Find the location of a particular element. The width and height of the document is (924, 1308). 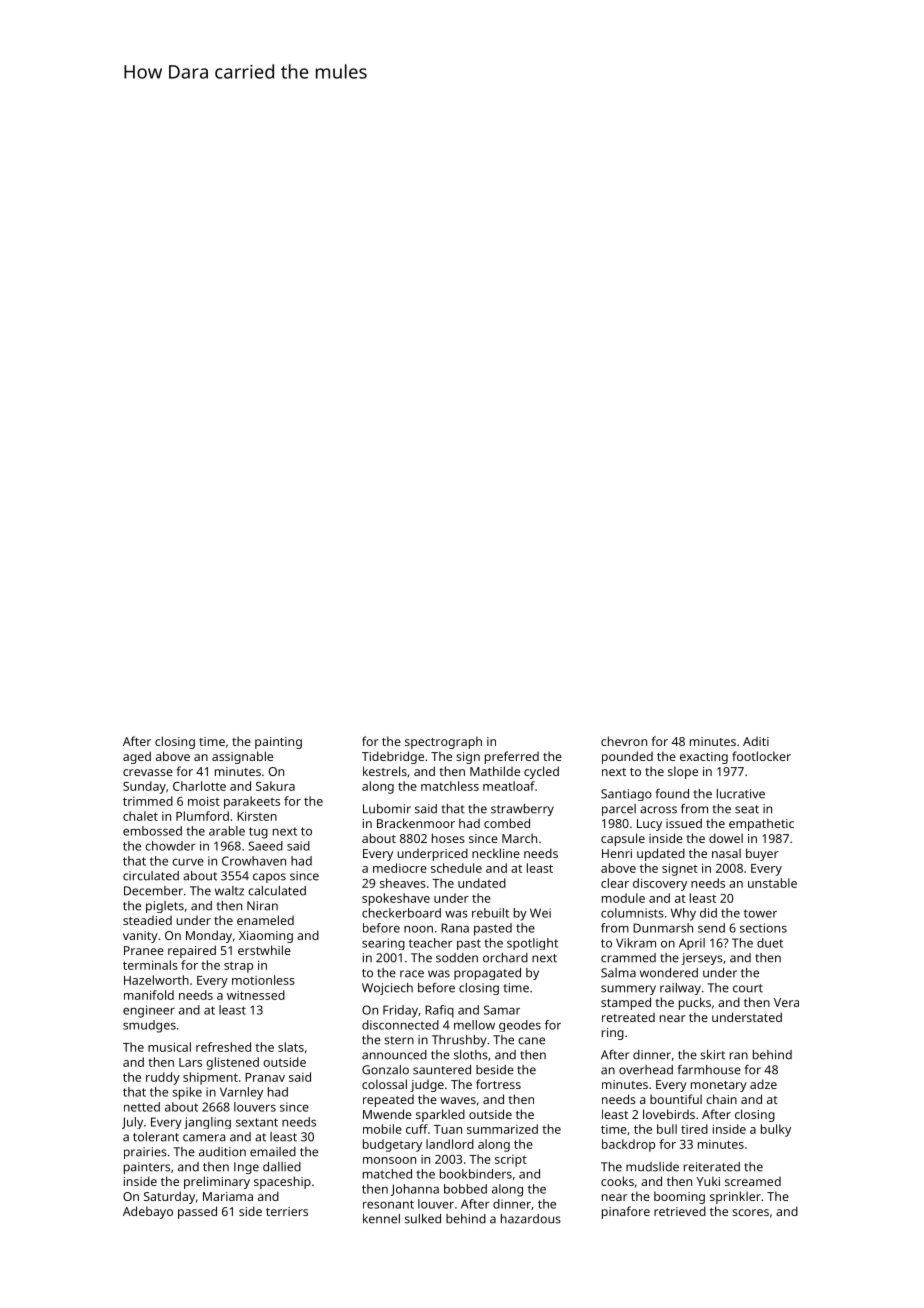

passed is located at coordinates (197, 1212).
